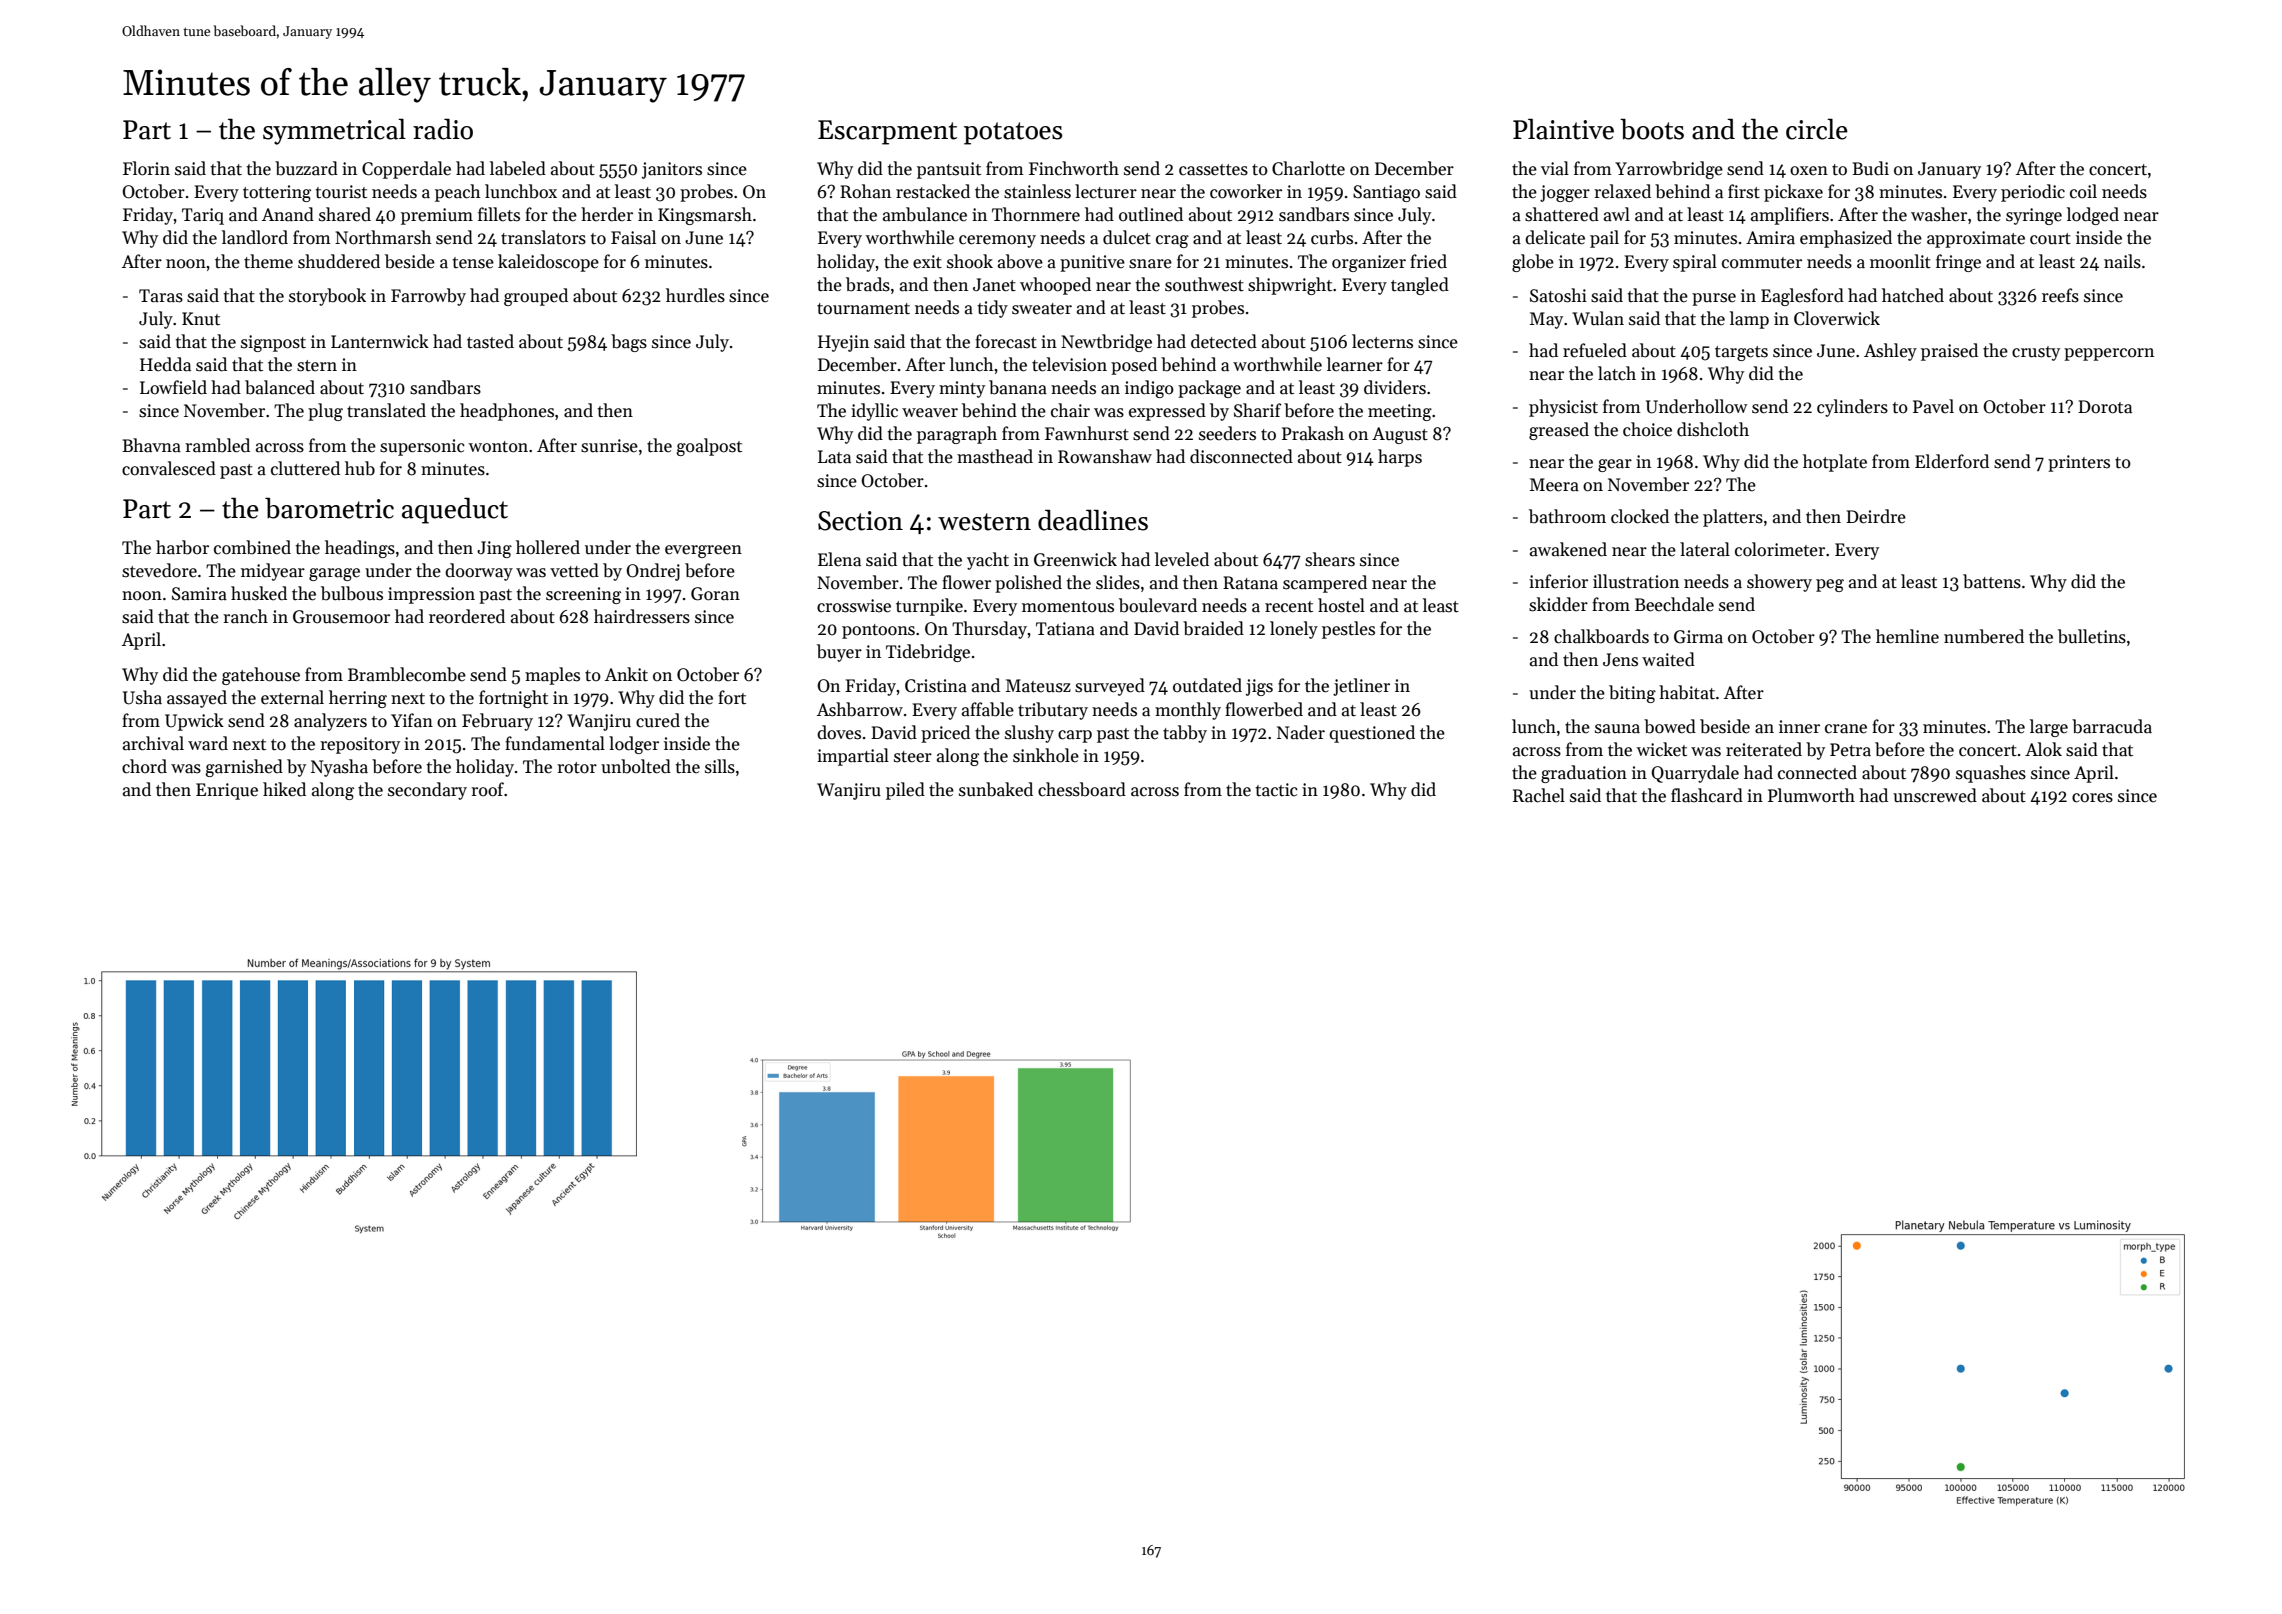 This screenshot has width=2282, height=1614. What do you see at coordinates (443, 129) in the screenshot?
I see `radio` at bounding box center [443, 129].
